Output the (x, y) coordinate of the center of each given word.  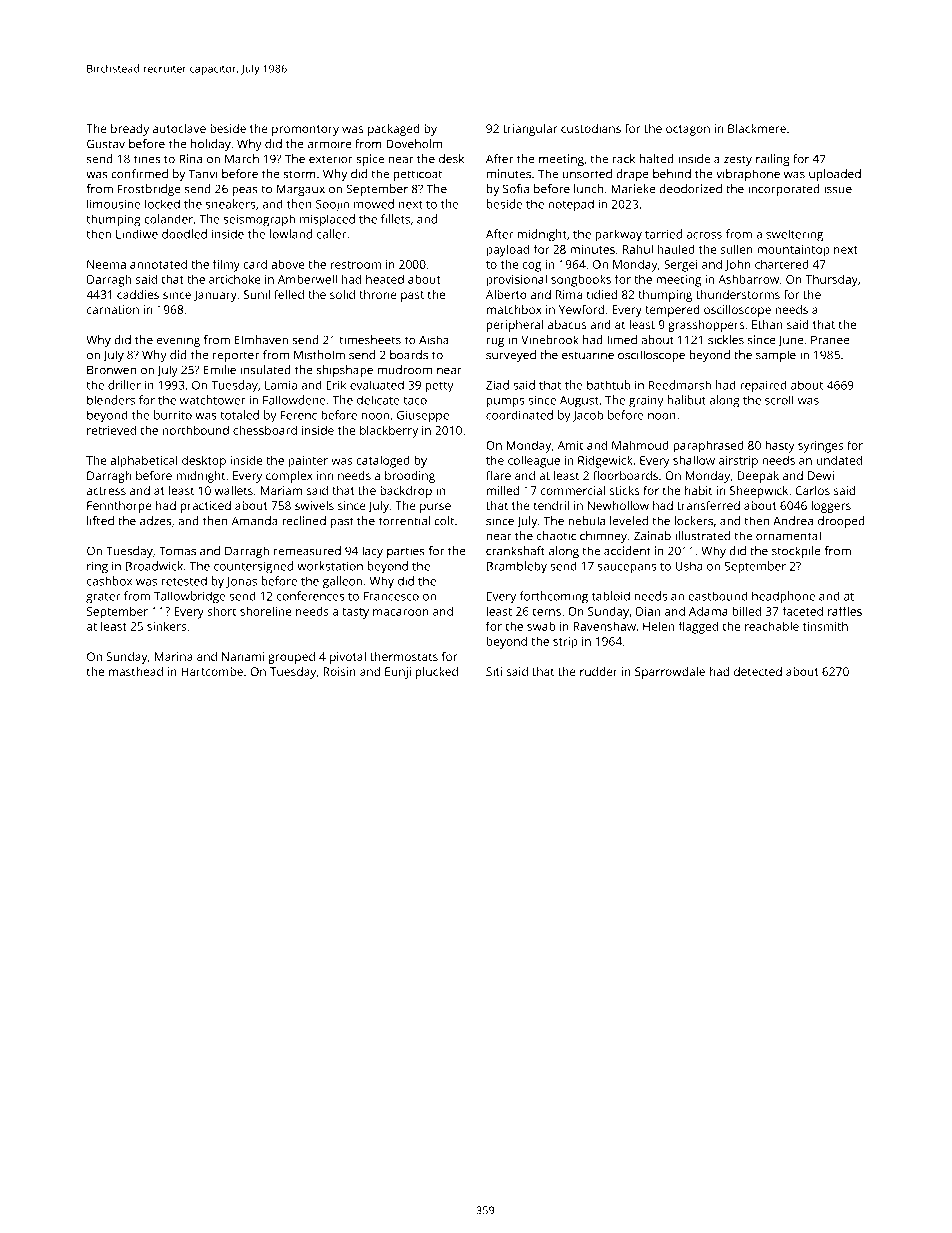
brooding (410, 477)
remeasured (307, 551)
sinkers (166, 626)
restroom (356, 265)
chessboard (265, 430)
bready (130, 130)
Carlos (813, 490)
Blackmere (757, 128)
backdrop (406, 492)
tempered (672, 311)
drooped (841, 522)
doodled (184, 234)
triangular (530, 130)
